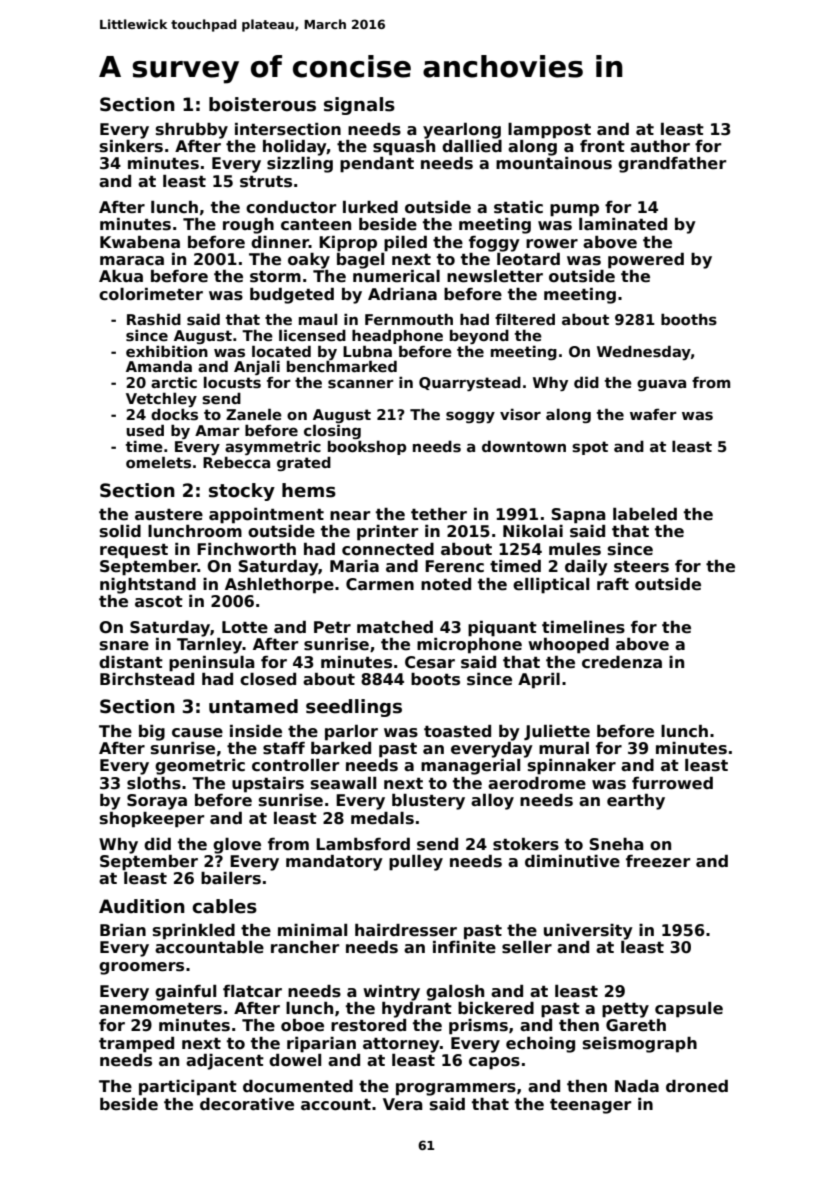  Describe the element at coordinates (689, 1010) in the screenshot. I see `capsule` at that location.
